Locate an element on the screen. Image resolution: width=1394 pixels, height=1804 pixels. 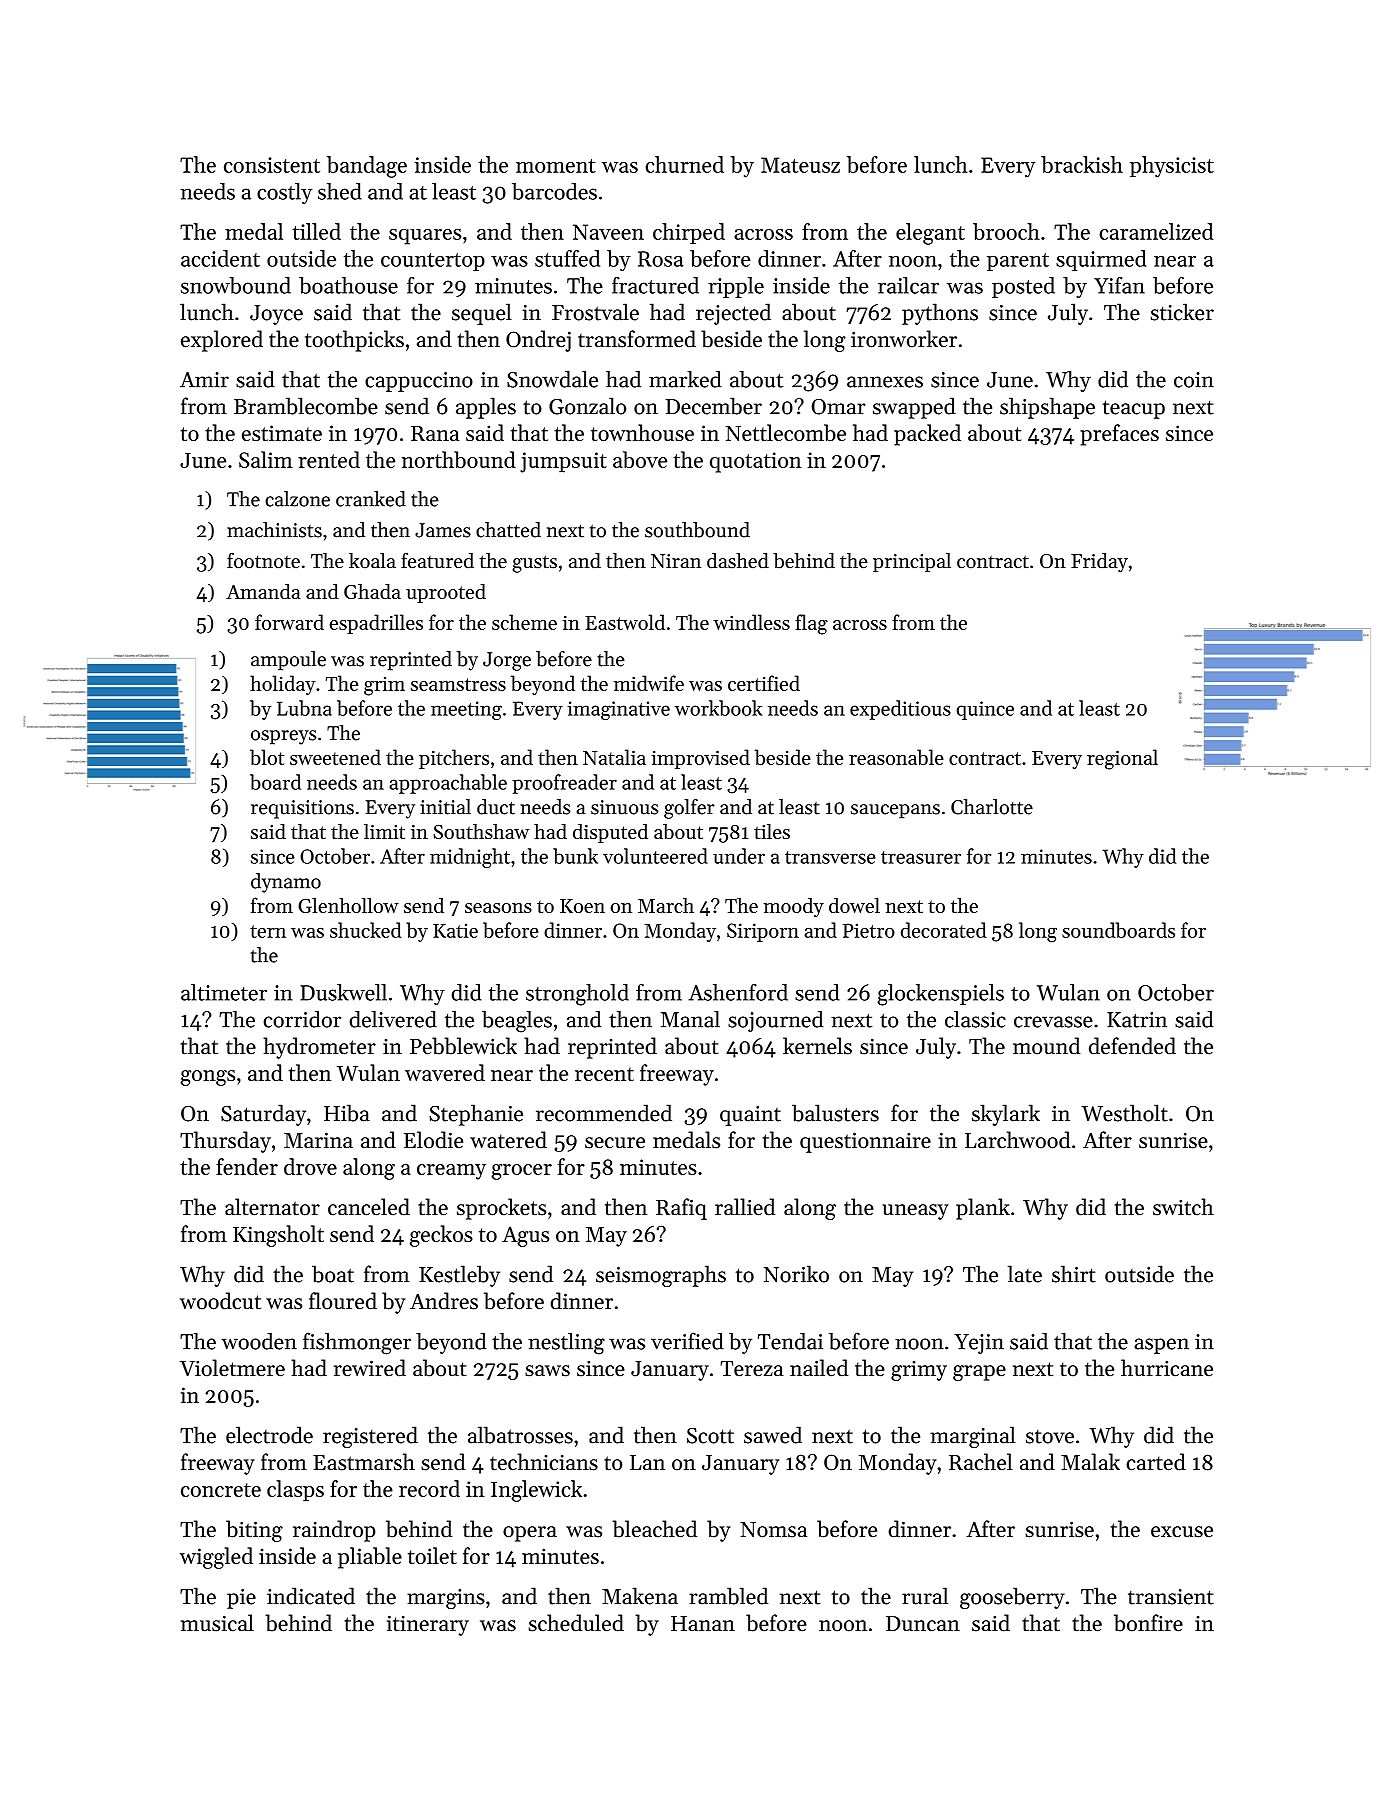
gongs is located at coordinates (208, 1078).
